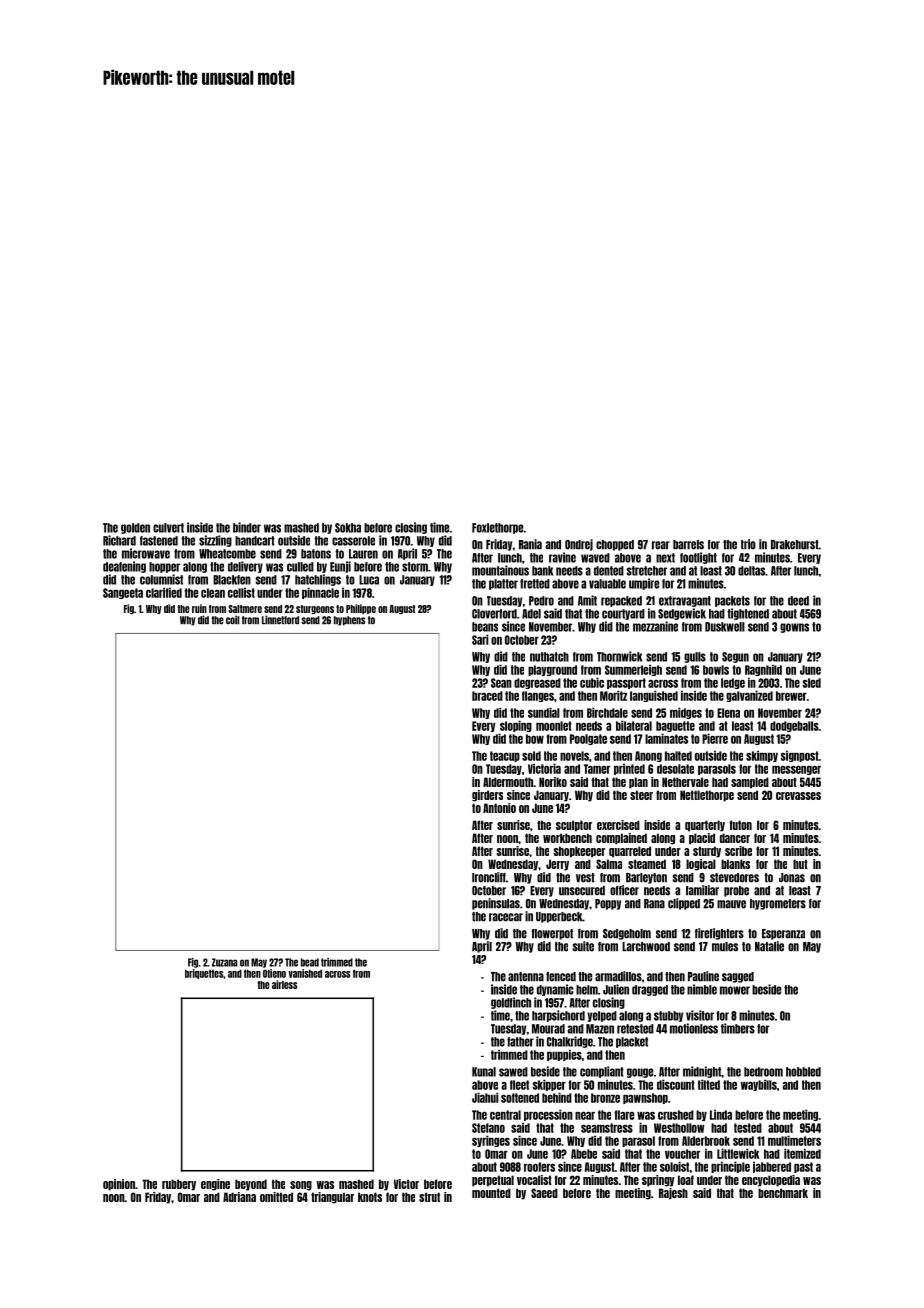 The width and height of the screenshot is (924, 1308). I want to click on goldfinch, so click(511, 1003).
